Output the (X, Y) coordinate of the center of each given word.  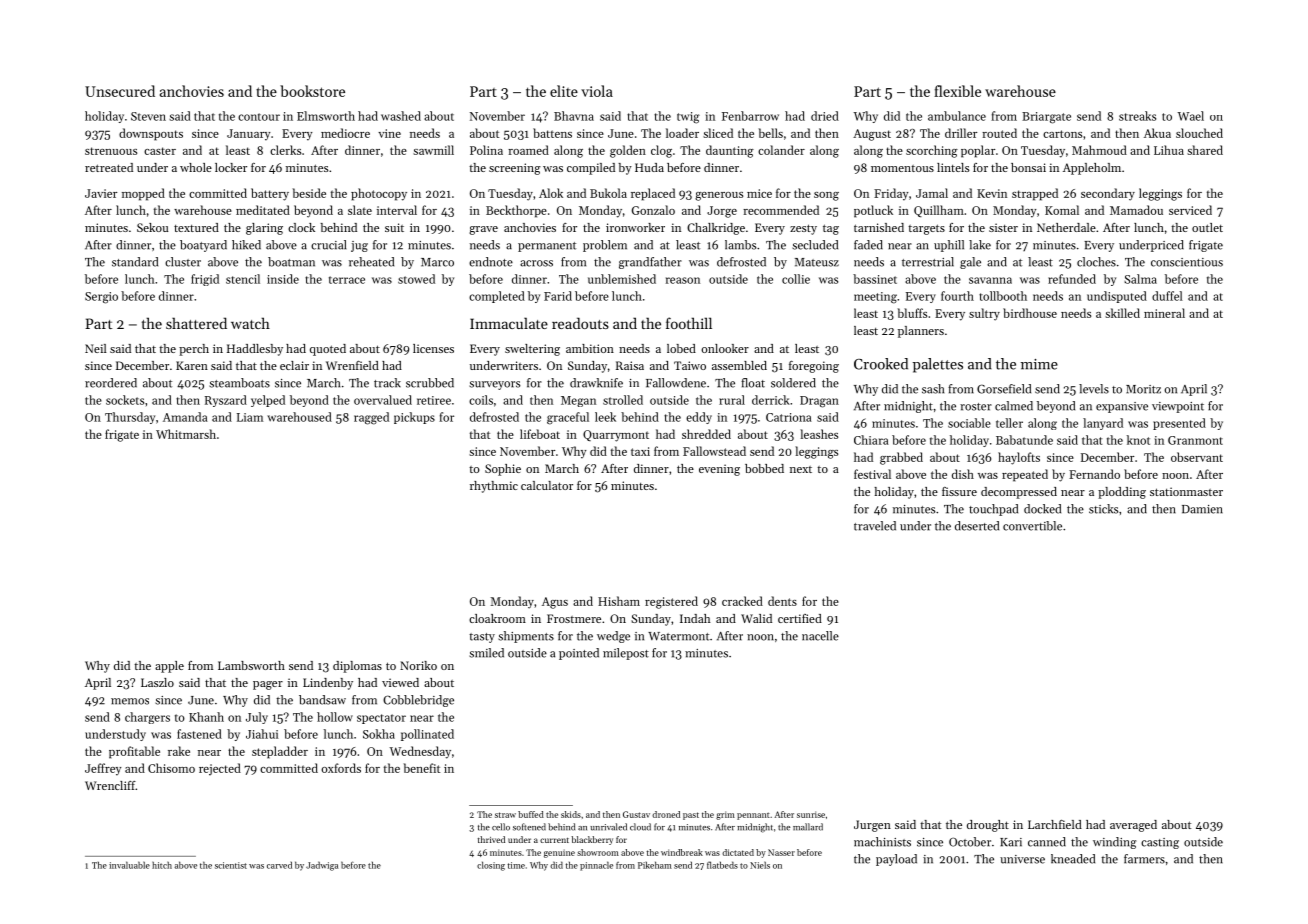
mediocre (345, 133)
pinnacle (596, 866)
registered (671, 602)
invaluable (129, 865)
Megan (578, 401)
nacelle (820, 636)
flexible (957, 91)
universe (1022, 859)
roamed (528, 150)
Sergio (101, 298)
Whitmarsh (186, 434)
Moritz (1143, 389)
